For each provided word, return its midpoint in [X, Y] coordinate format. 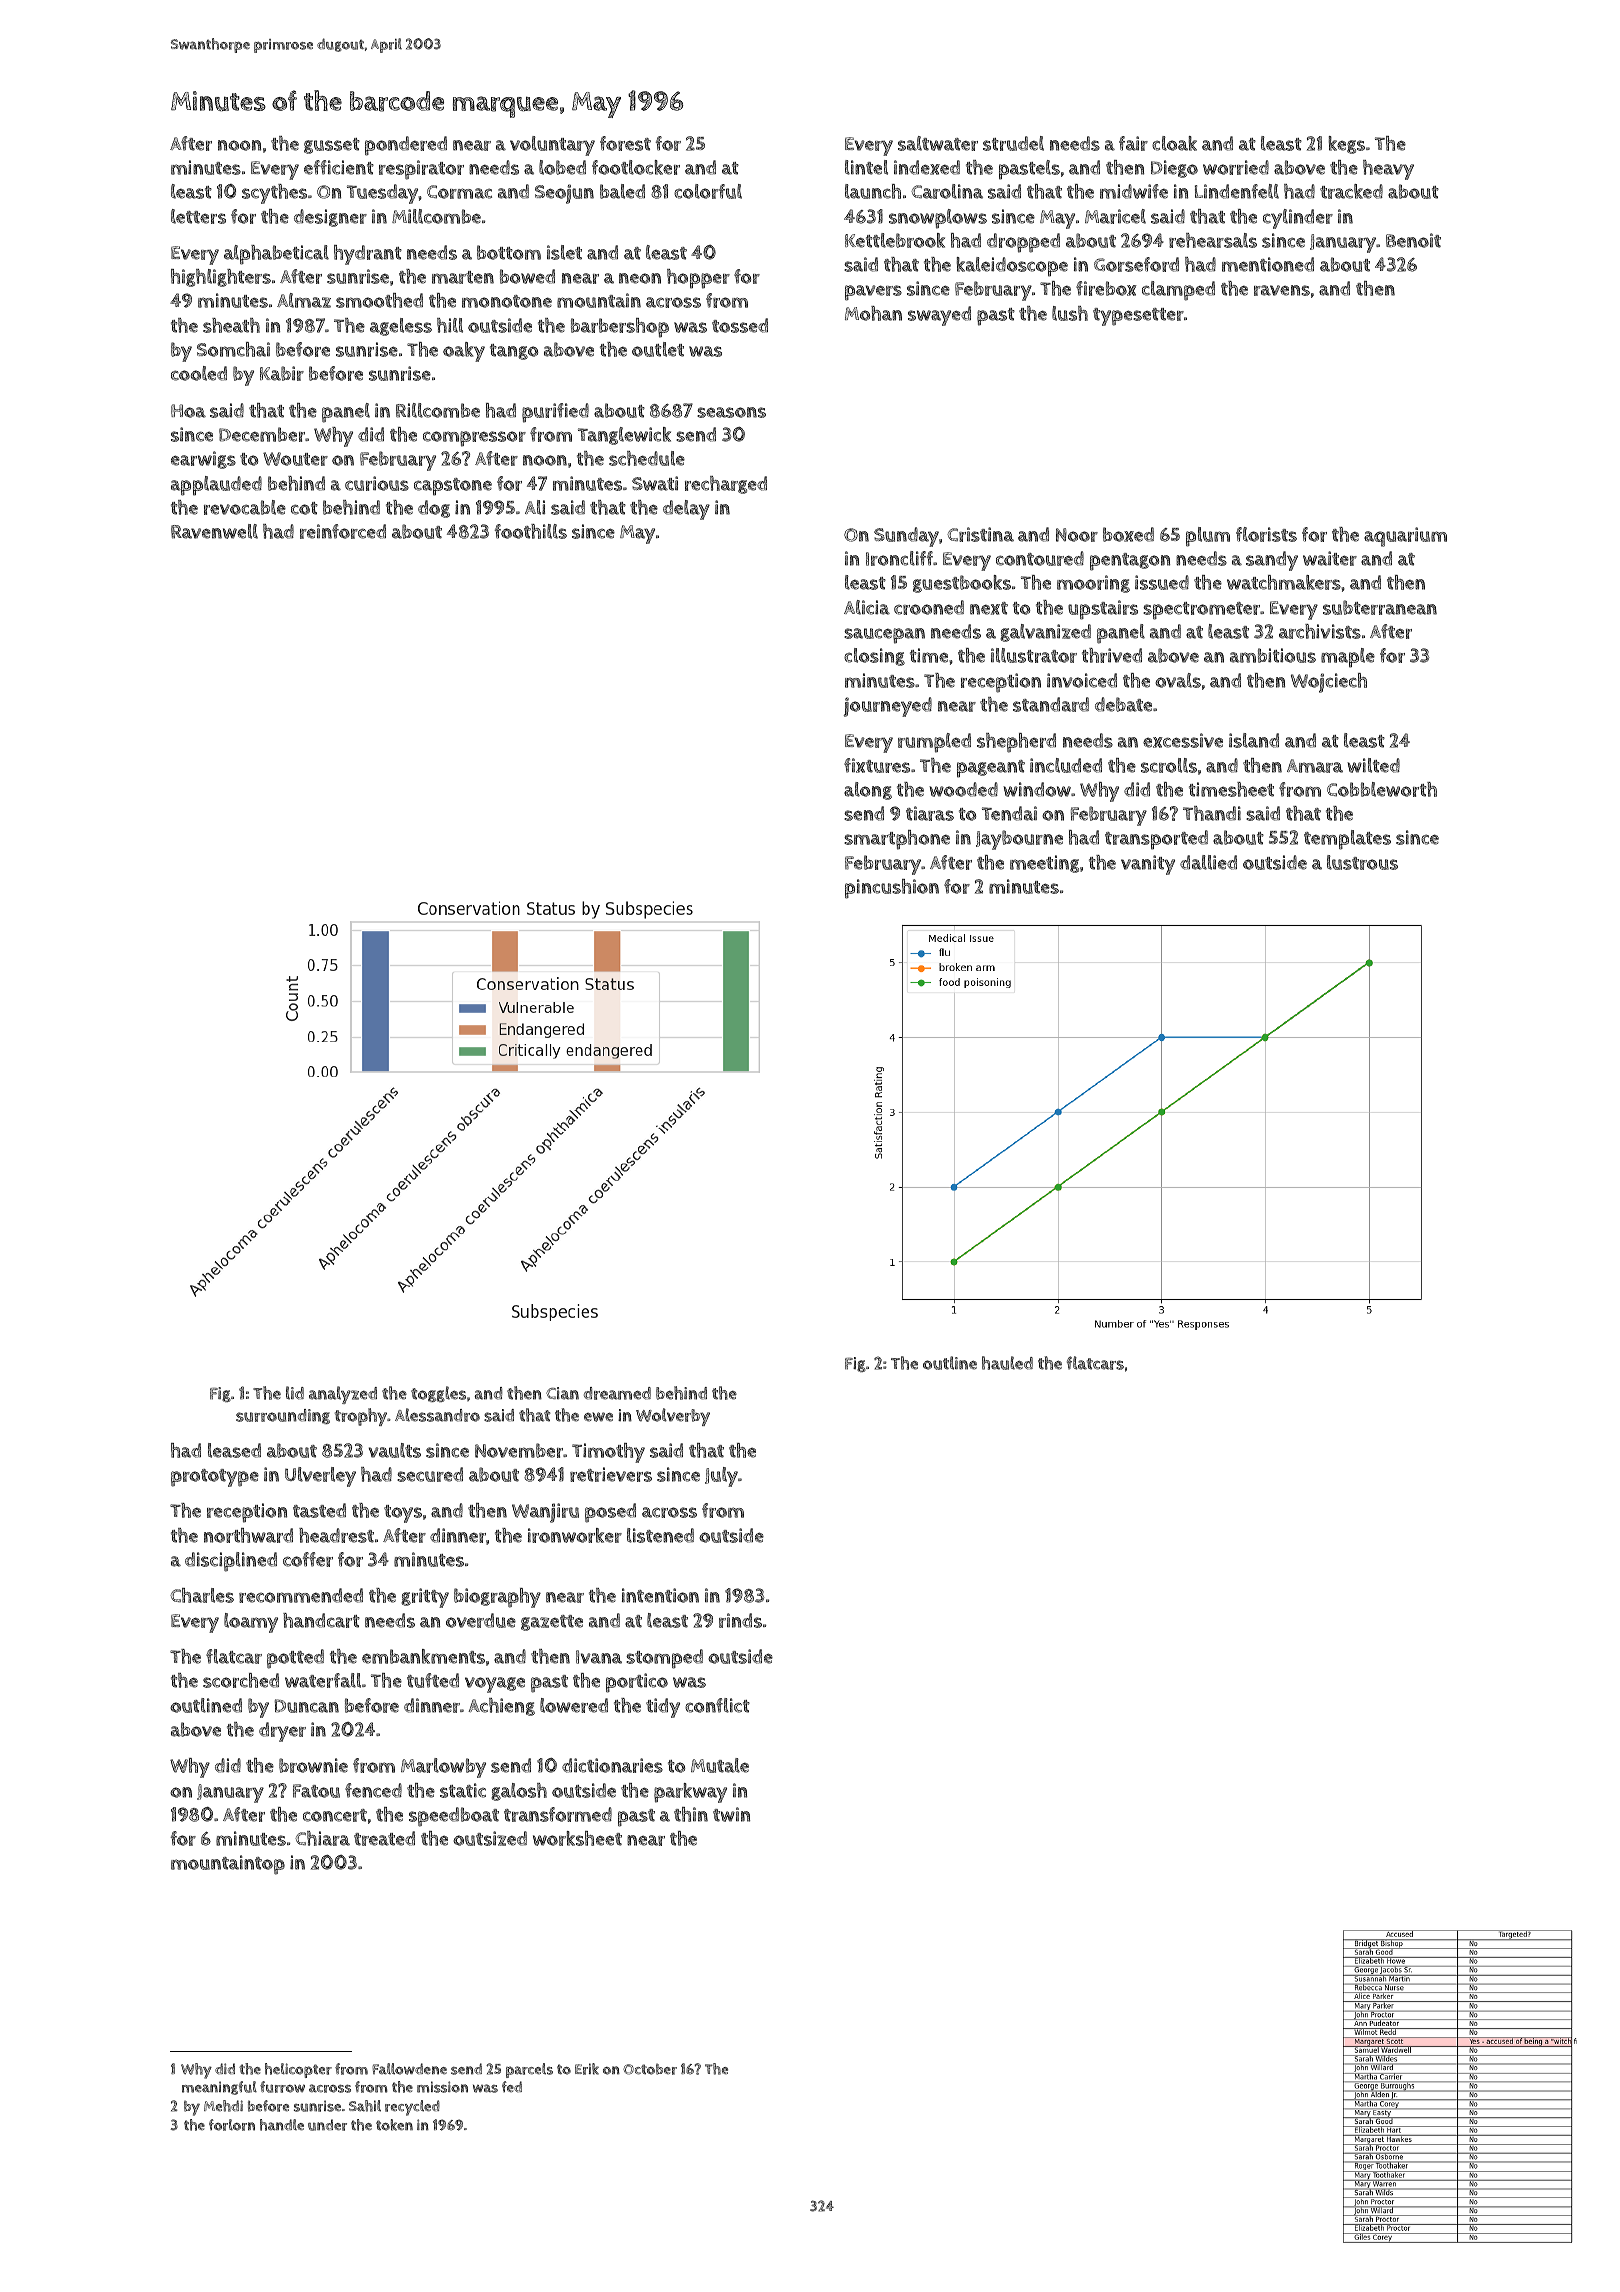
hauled [1007, 1363]
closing [874, 657]
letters [198, 216]
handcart [321, 1620]
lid [295, 1393]
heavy [1388, 170]
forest [625, 143]
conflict [717, 1705]
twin [731, 1814]
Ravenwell [214, 531]
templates [1347, 840]
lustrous [1362, 862]
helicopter [298, 2070]
